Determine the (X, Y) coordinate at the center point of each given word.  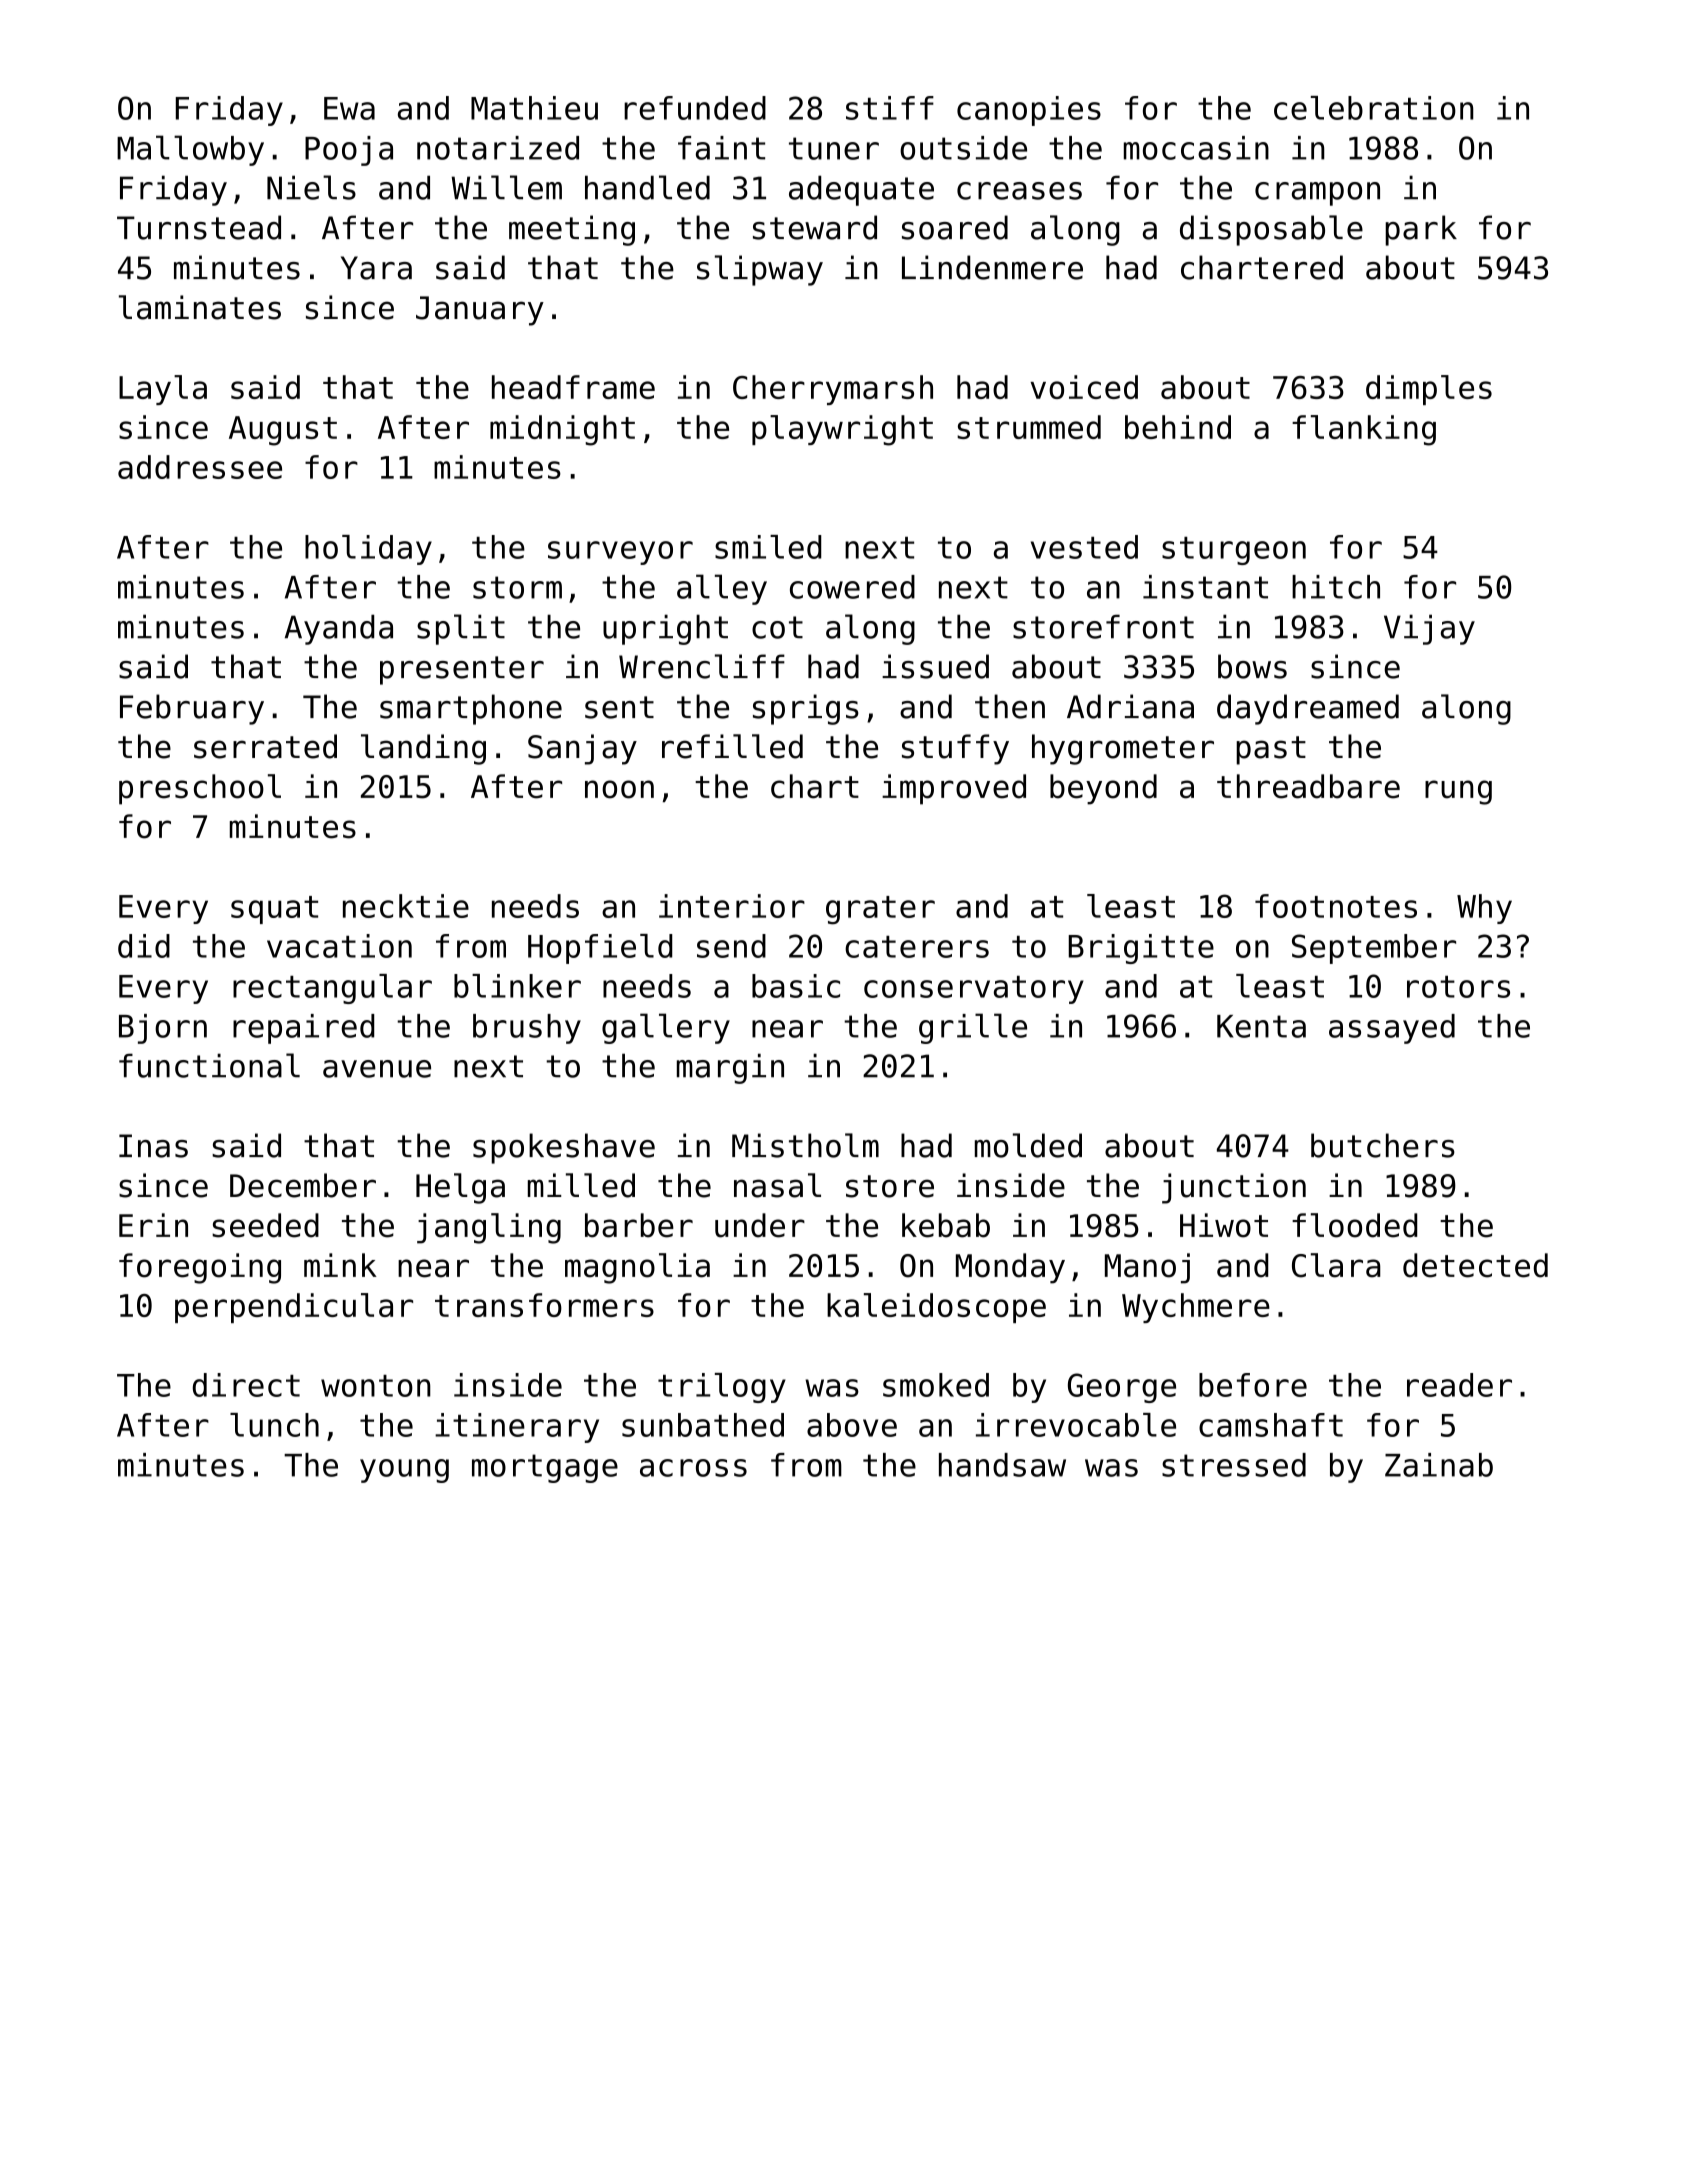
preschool (200, 789)
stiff (890, 108)
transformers (544, 1305)
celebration (1374, 108)
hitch (1336, 587)
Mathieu (534, 108)
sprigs (806, 709)
